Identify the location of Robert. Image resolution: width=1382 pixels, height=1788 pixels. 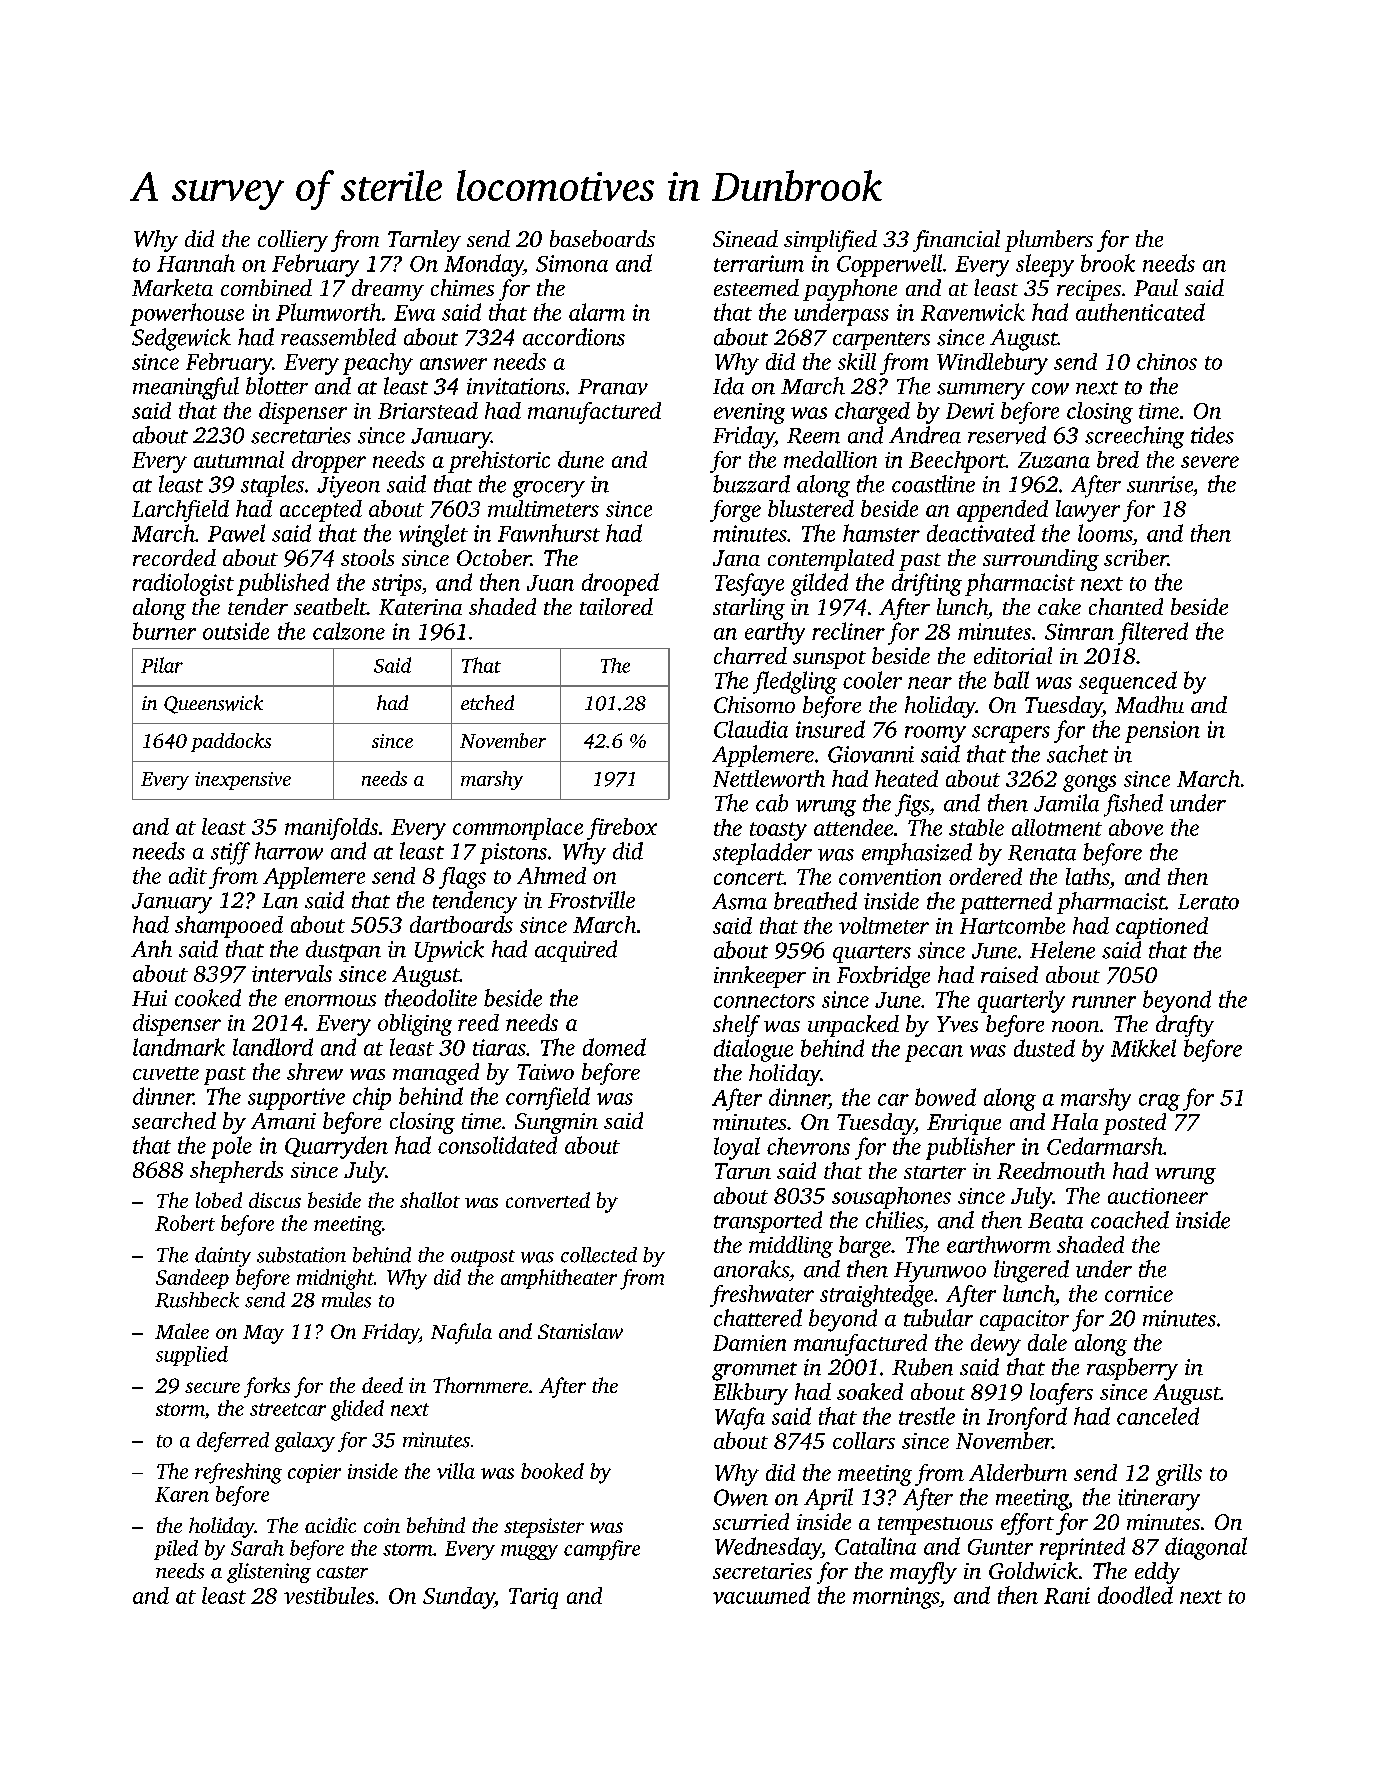
(185, 1223).
